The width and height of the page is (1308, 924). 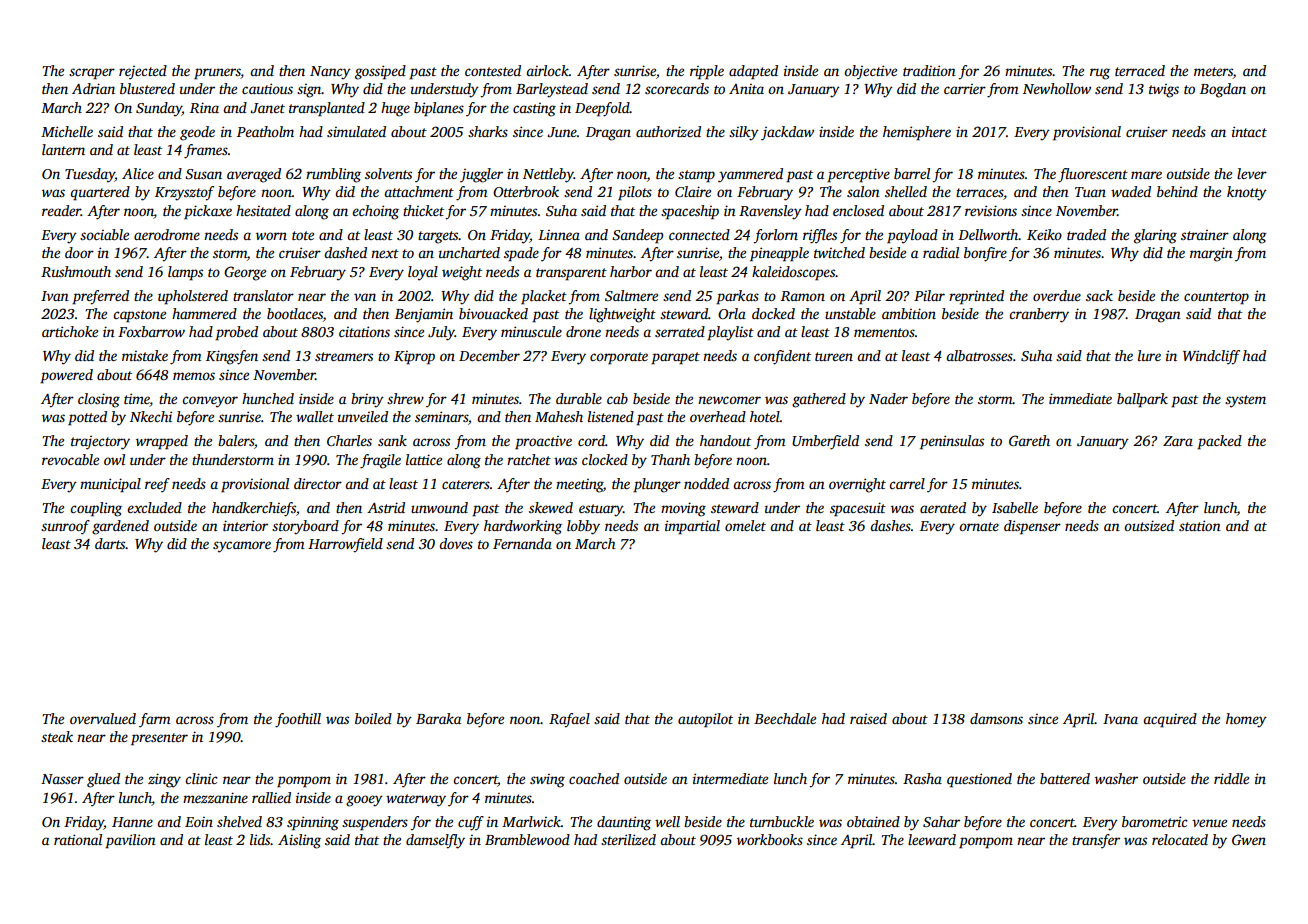 I want to click on damsons, so click(x=996, y=718).
